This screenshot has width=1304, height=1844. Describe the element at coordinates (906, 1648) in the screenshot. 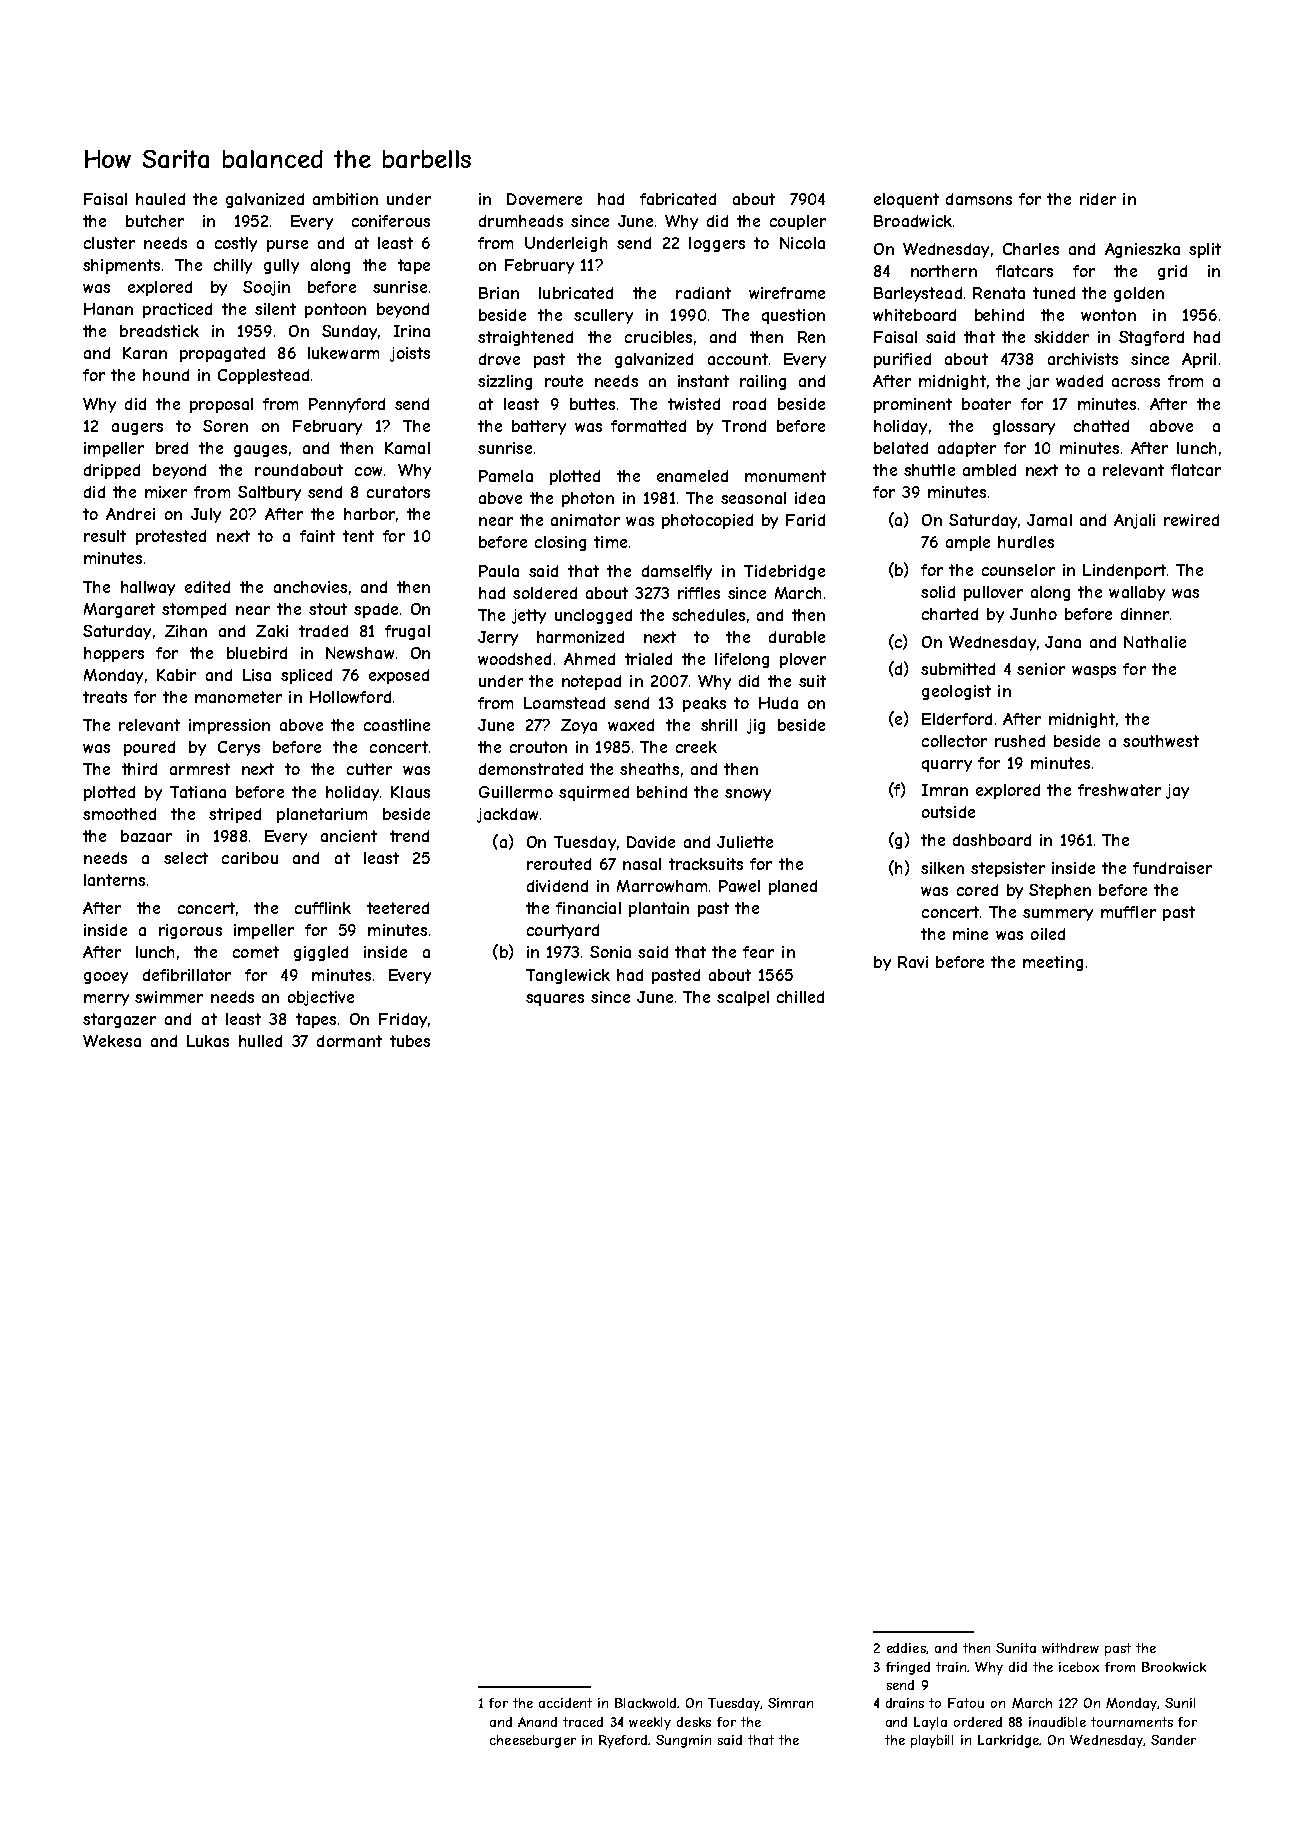

I see `eddies` at that location.
